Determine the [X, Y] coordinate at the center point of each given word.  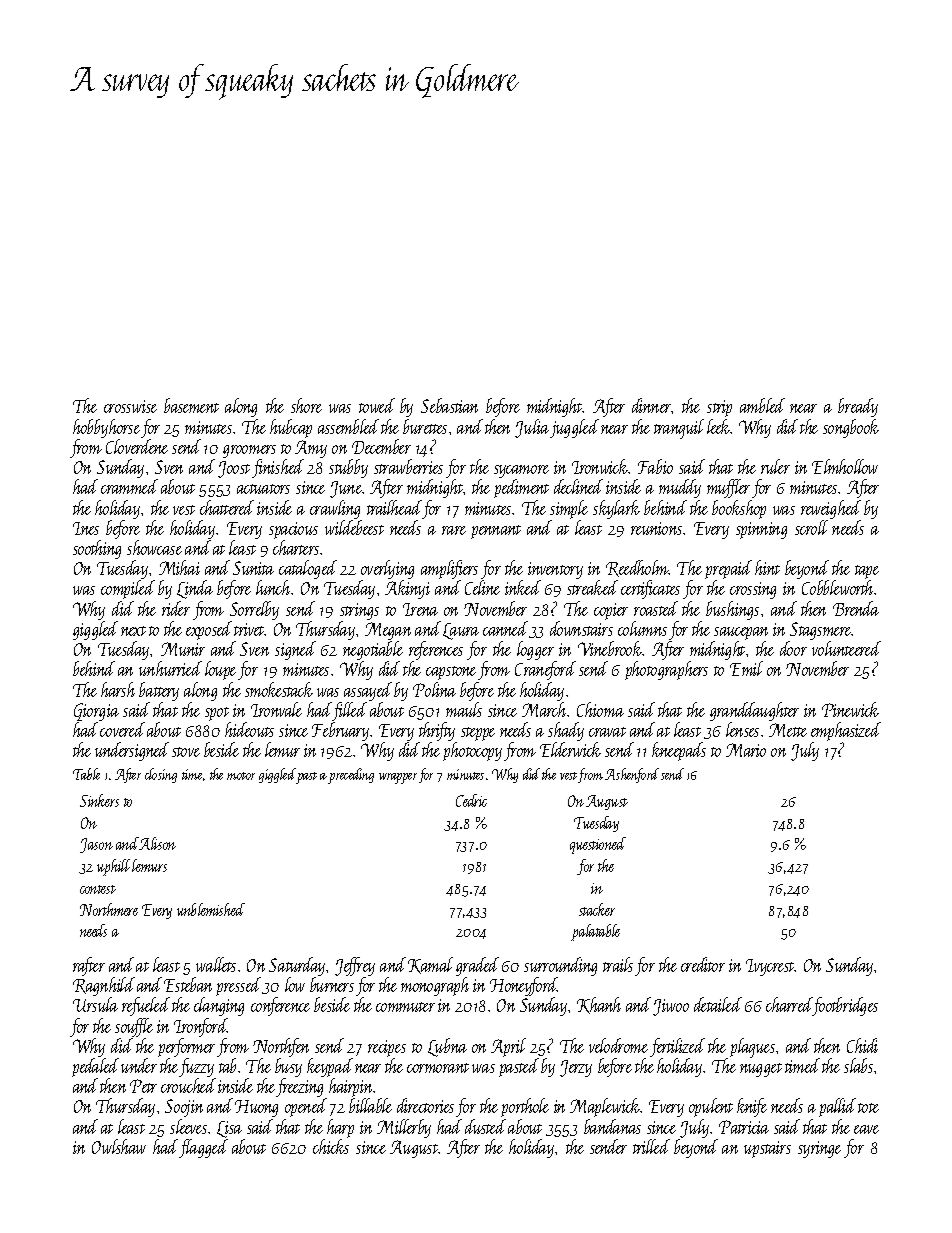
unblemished [211, 909]
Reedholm [637, 568]
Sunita [253, 568]
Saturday [297, 966]
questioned [598, 845]
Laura [461, 631]
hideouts [249, 729]
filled [350, 711]
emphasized [846, 731]
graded [477, 966]
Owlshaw [119, 1146]
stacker [597, 909]
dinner [652, 405]
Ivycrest [770, 967]
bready [858, 407]
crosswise [130, 406]
